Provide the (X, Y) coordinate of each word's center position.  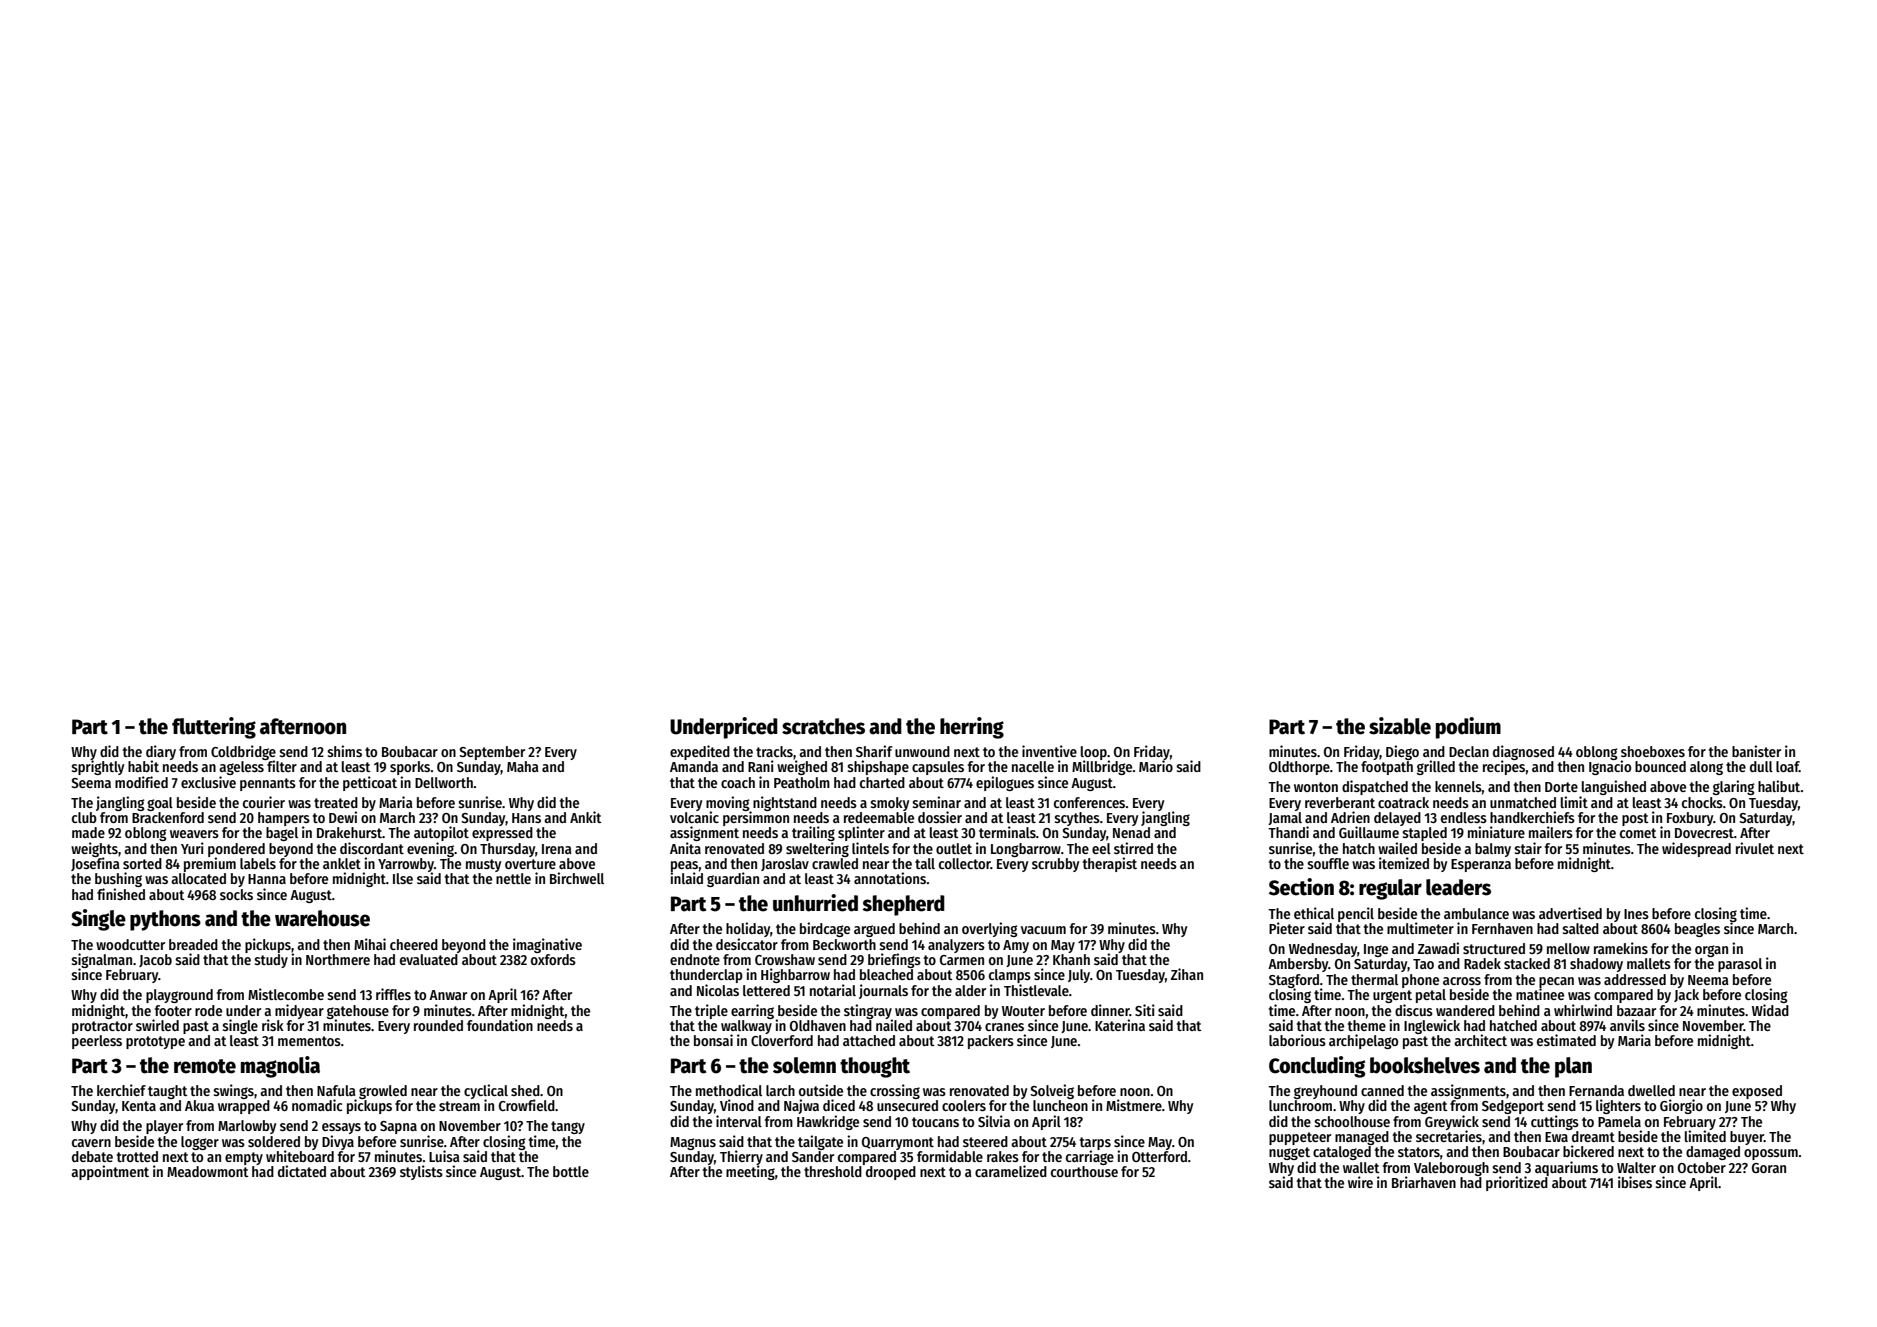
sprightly (97, 767)
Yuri (192, 848)
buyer (1747, 1138)
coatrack (1403, 802)
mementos (309, 1041)
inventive (1049, 751)
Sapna (398, 1127)
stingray (868, 1011)
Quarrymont (898, 1143)
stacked (1527, 963)
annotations (890, 878)
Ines (1636, 914)
